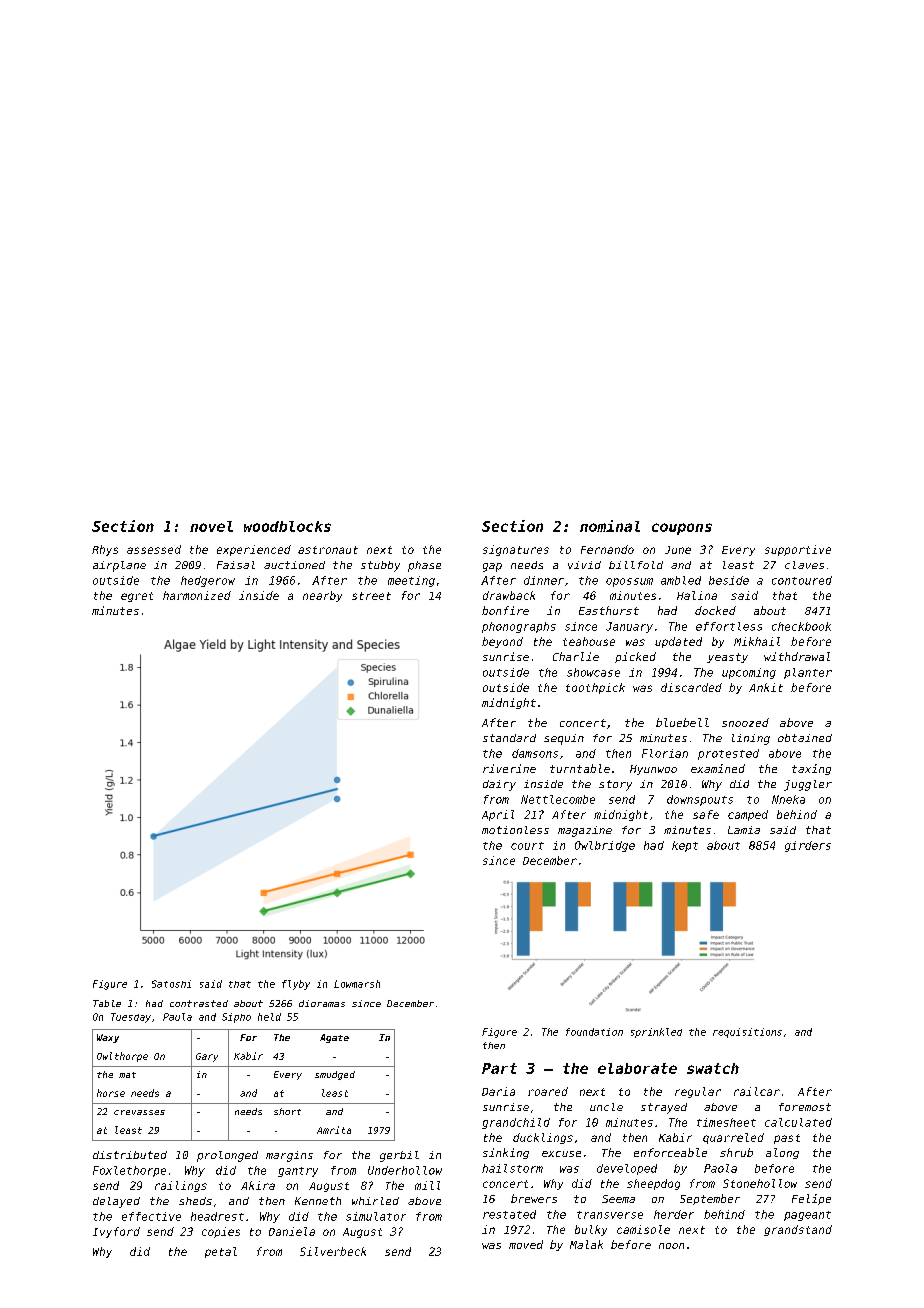  I want to click on woodblocks, so click(287, 526).
